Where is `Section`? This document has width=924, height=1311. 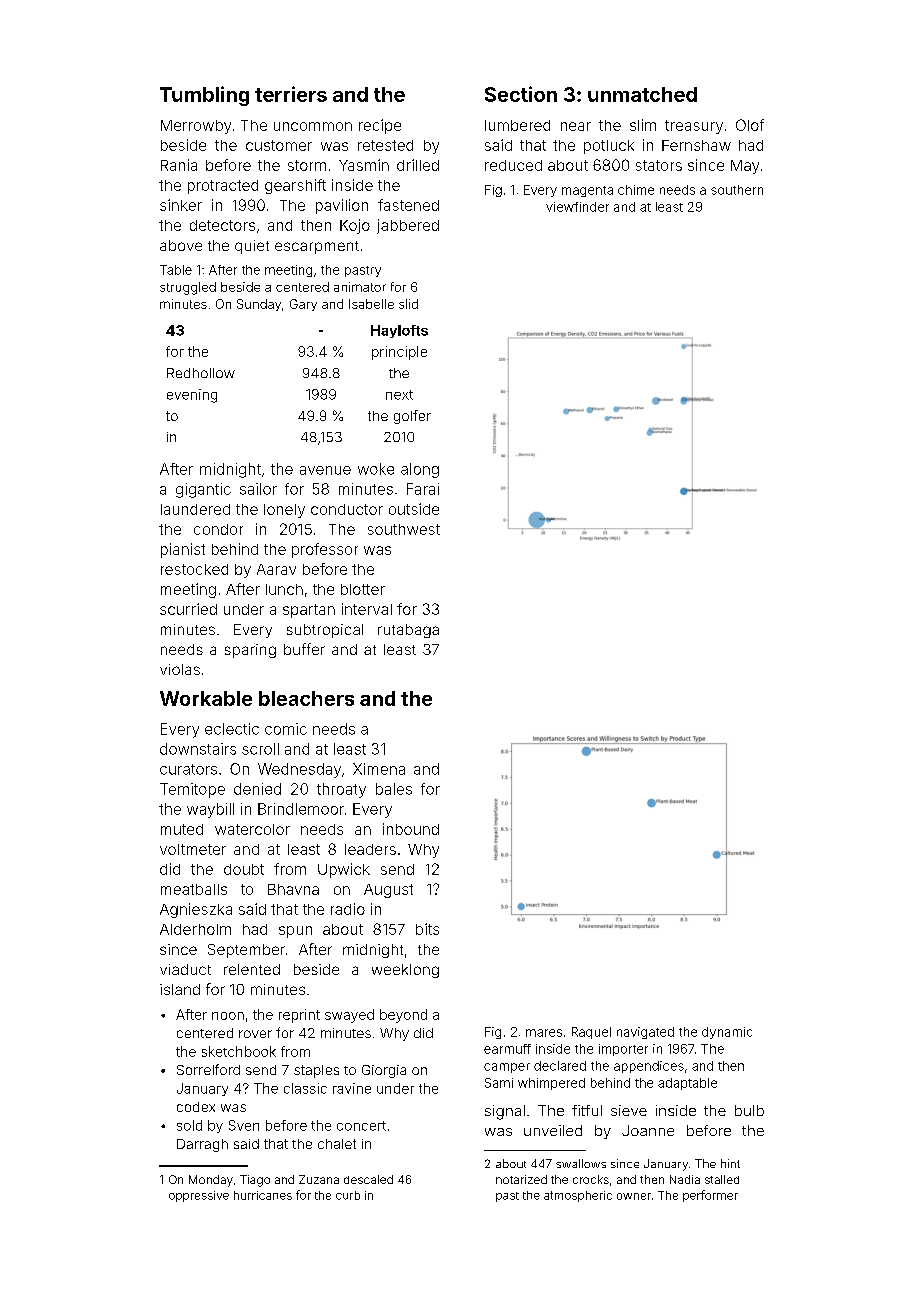
Section is located at coordinates (521, 94).
